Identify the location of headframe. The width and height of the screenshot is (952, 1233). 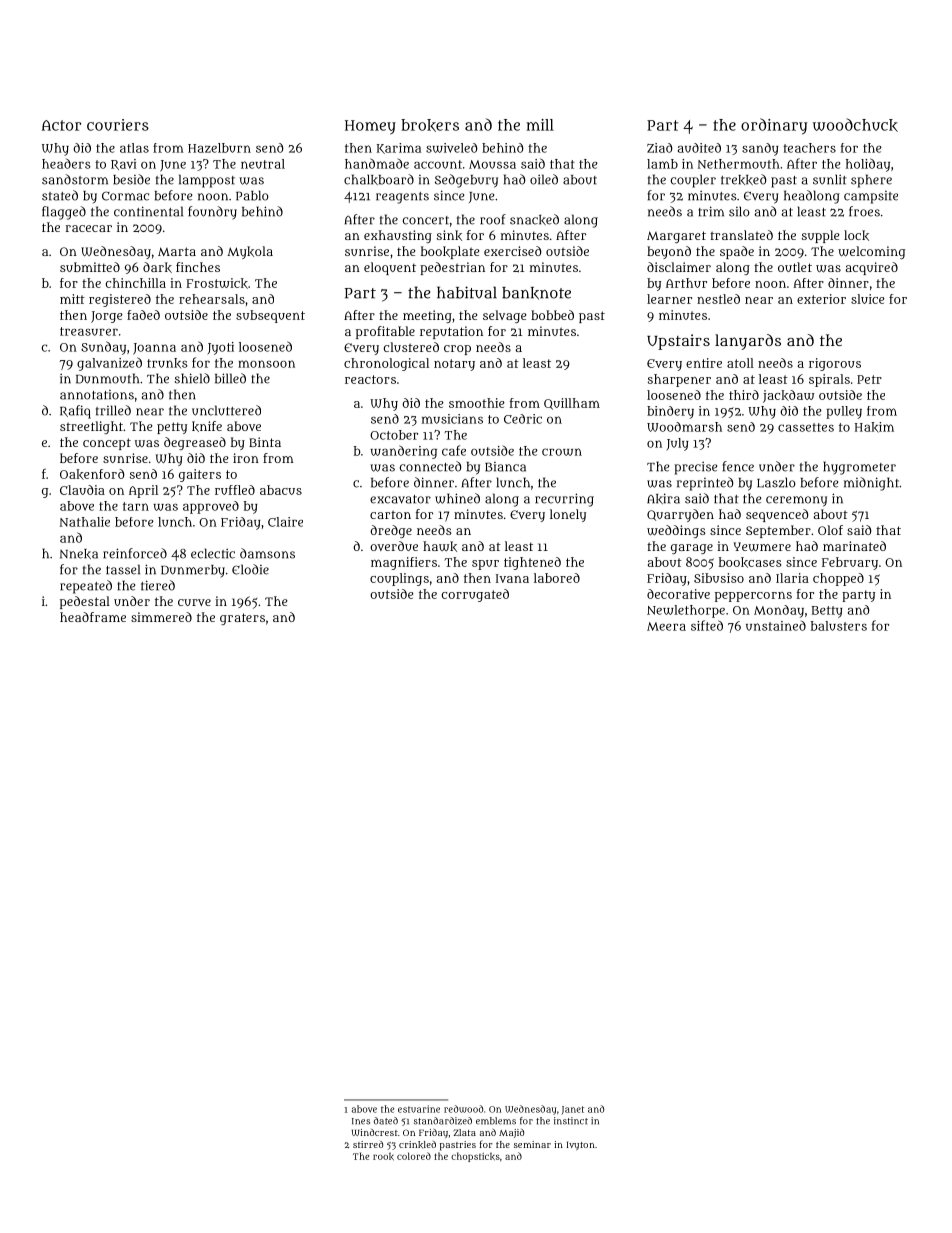
(93, 617).
